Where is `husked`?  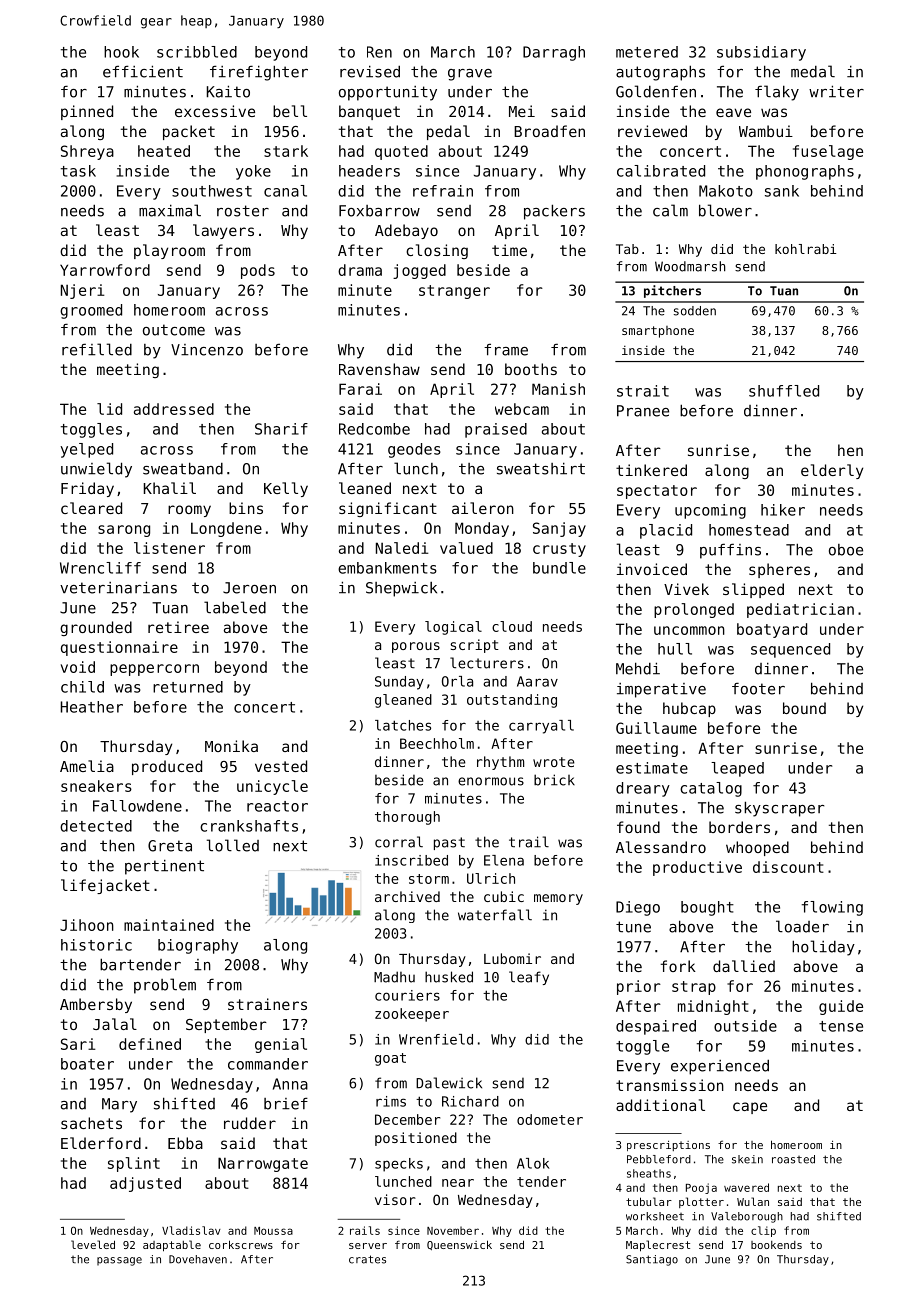 husked is located at coordinates (449, 977).
